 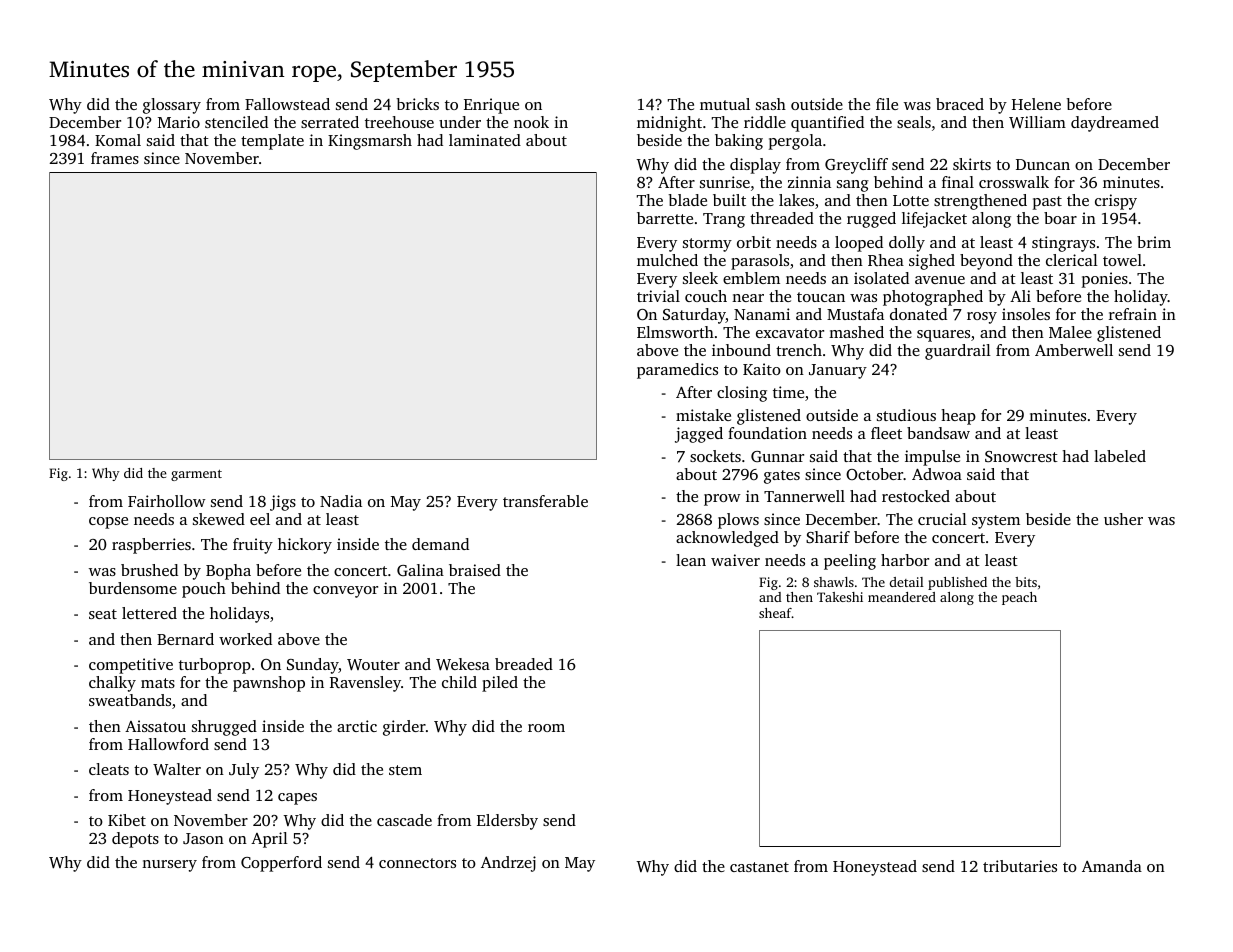 I want to click on room, so click(x=546, y=728).
